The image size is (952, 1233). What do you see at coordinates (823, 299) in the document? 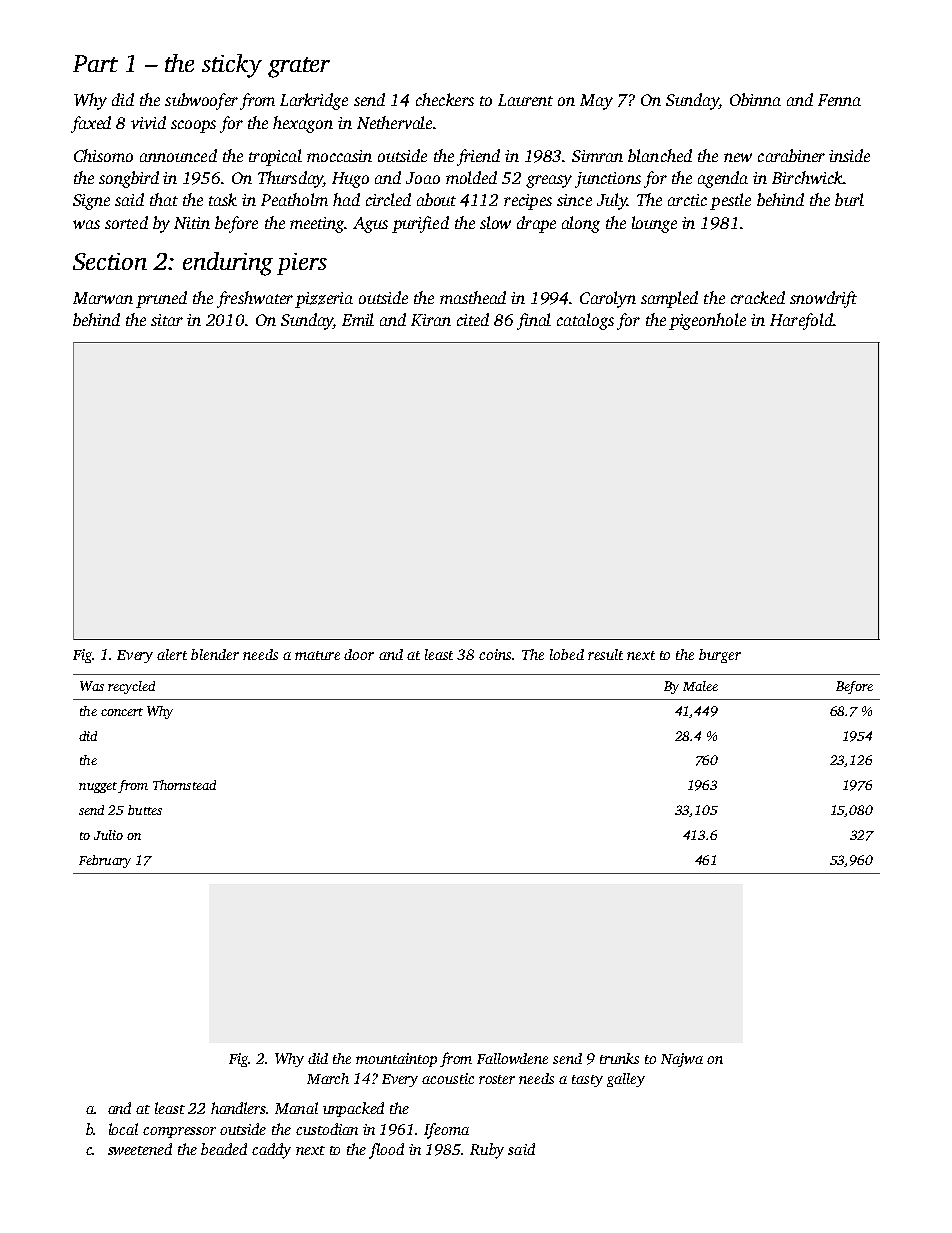
I see `snowdrift` at bounding box center [823, 299].
